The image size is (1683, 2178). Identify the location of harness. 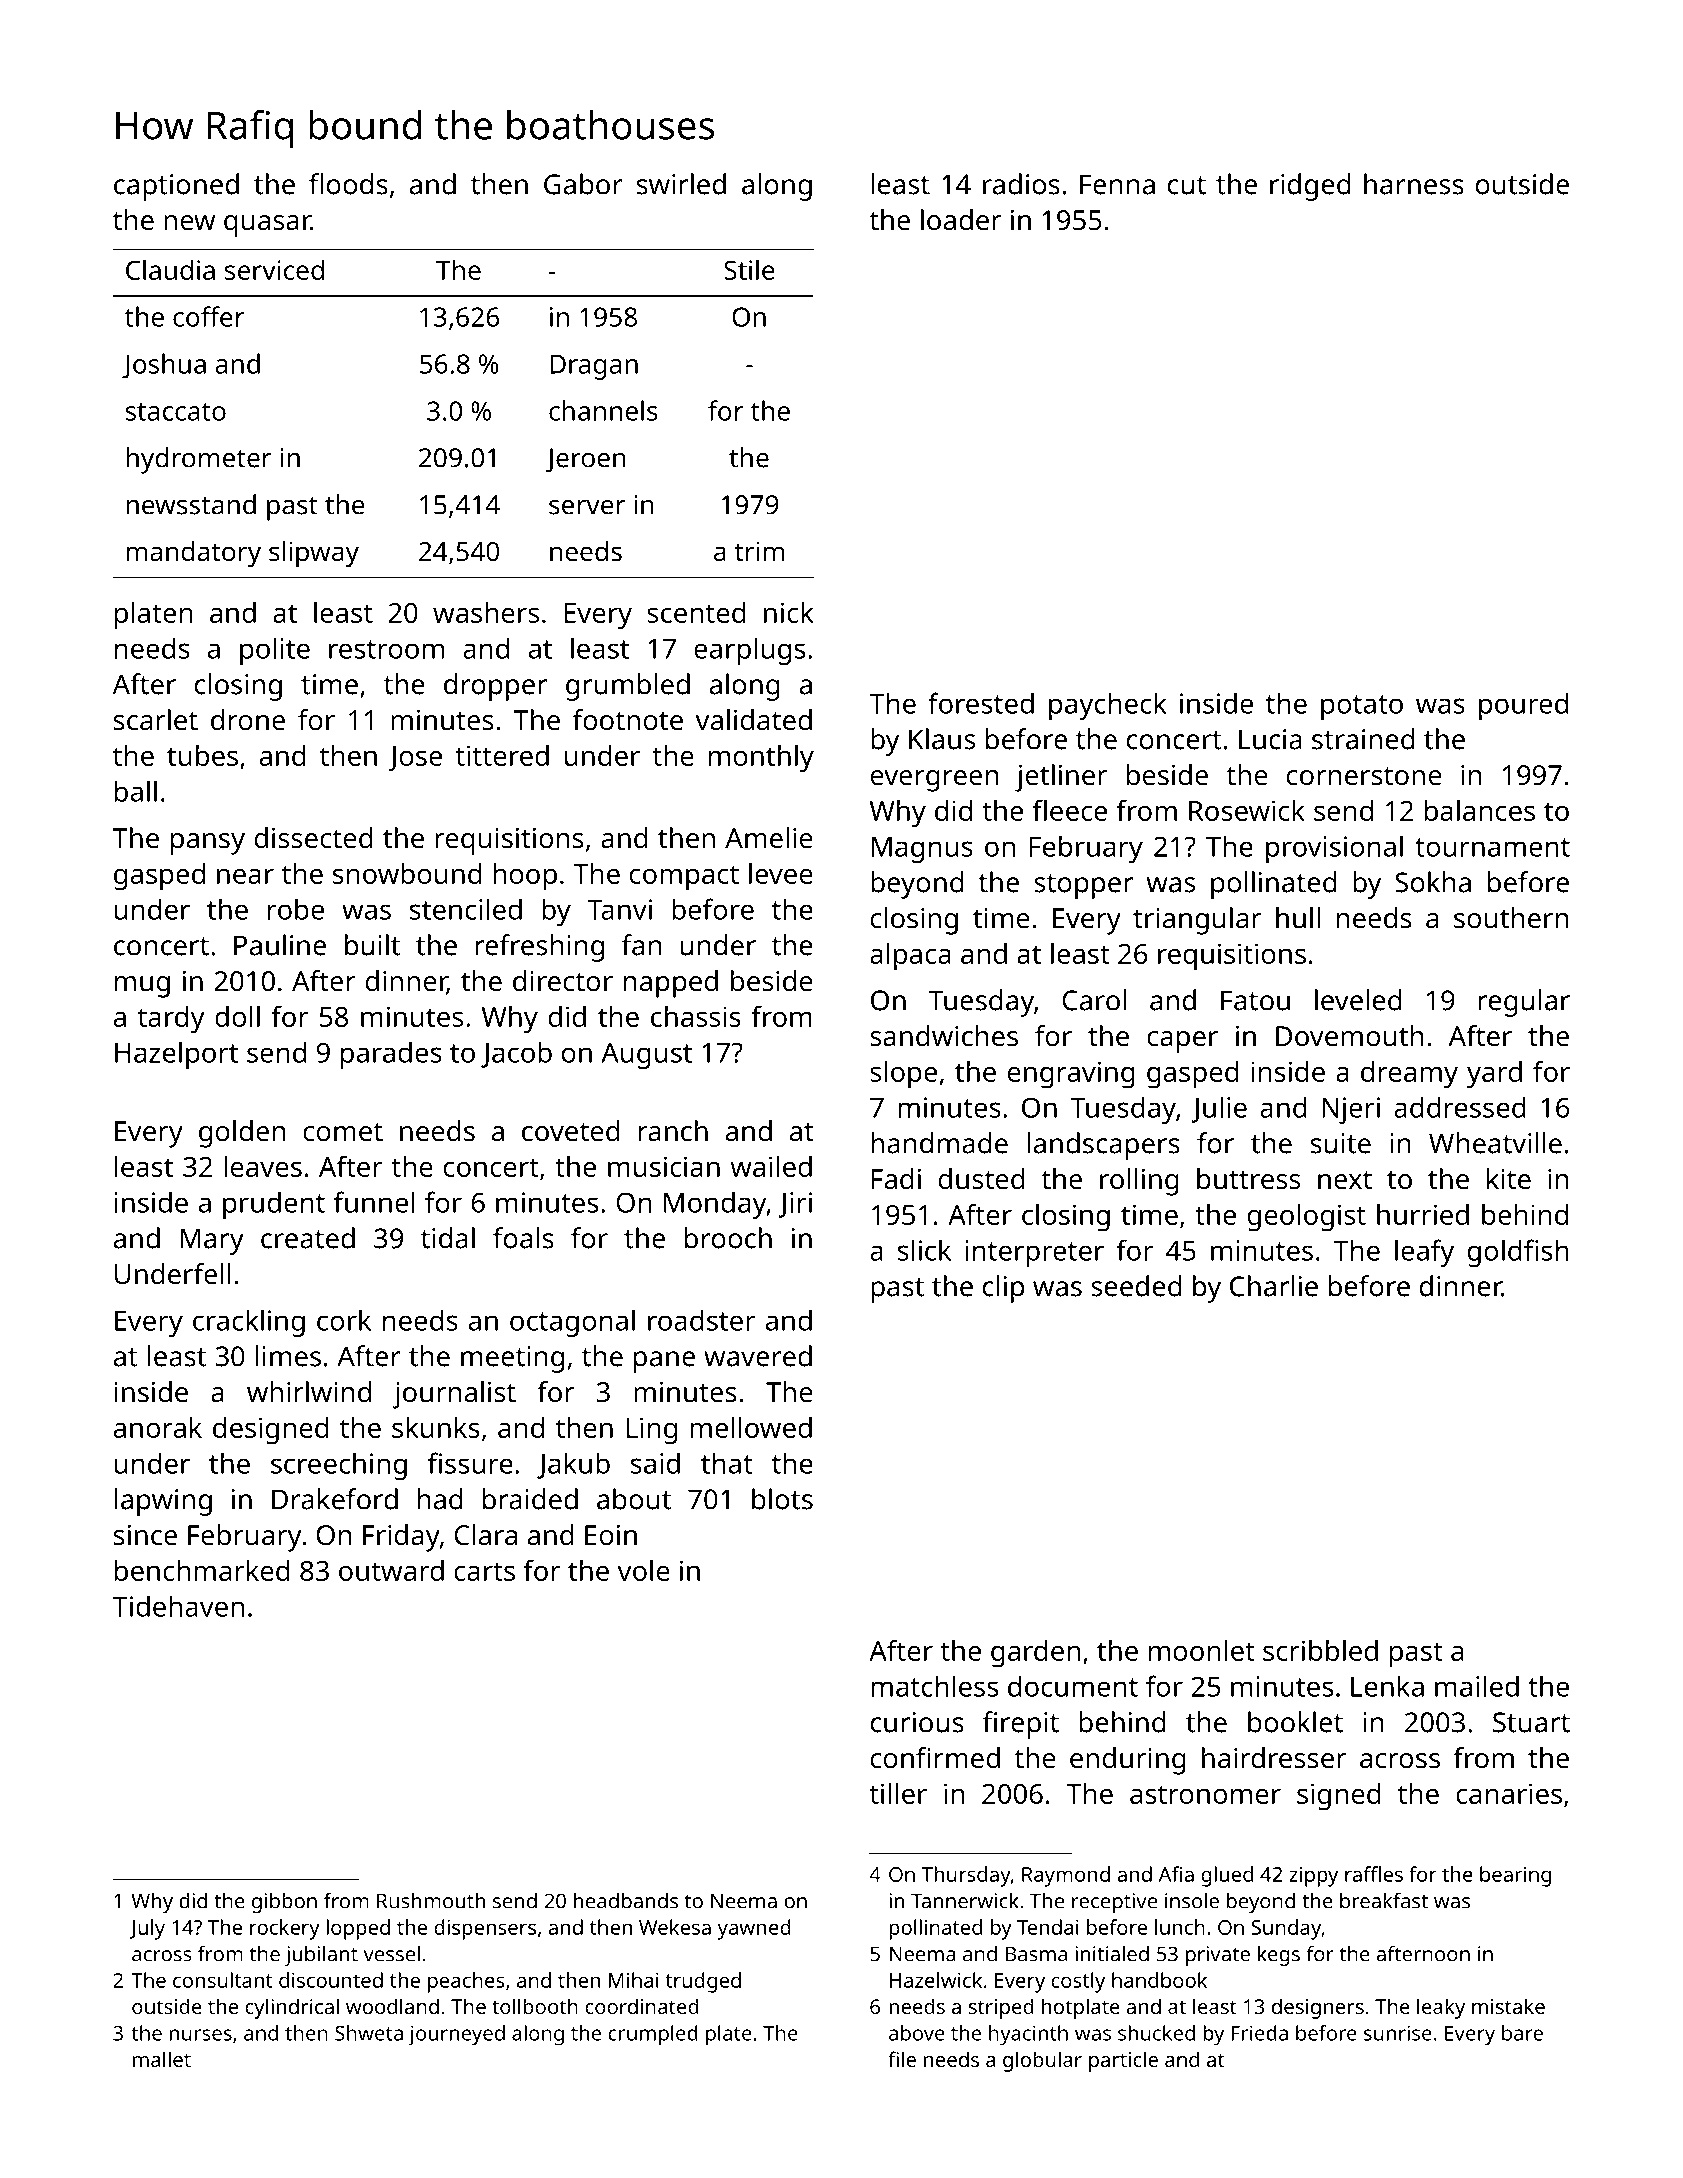
(1414, 184).
